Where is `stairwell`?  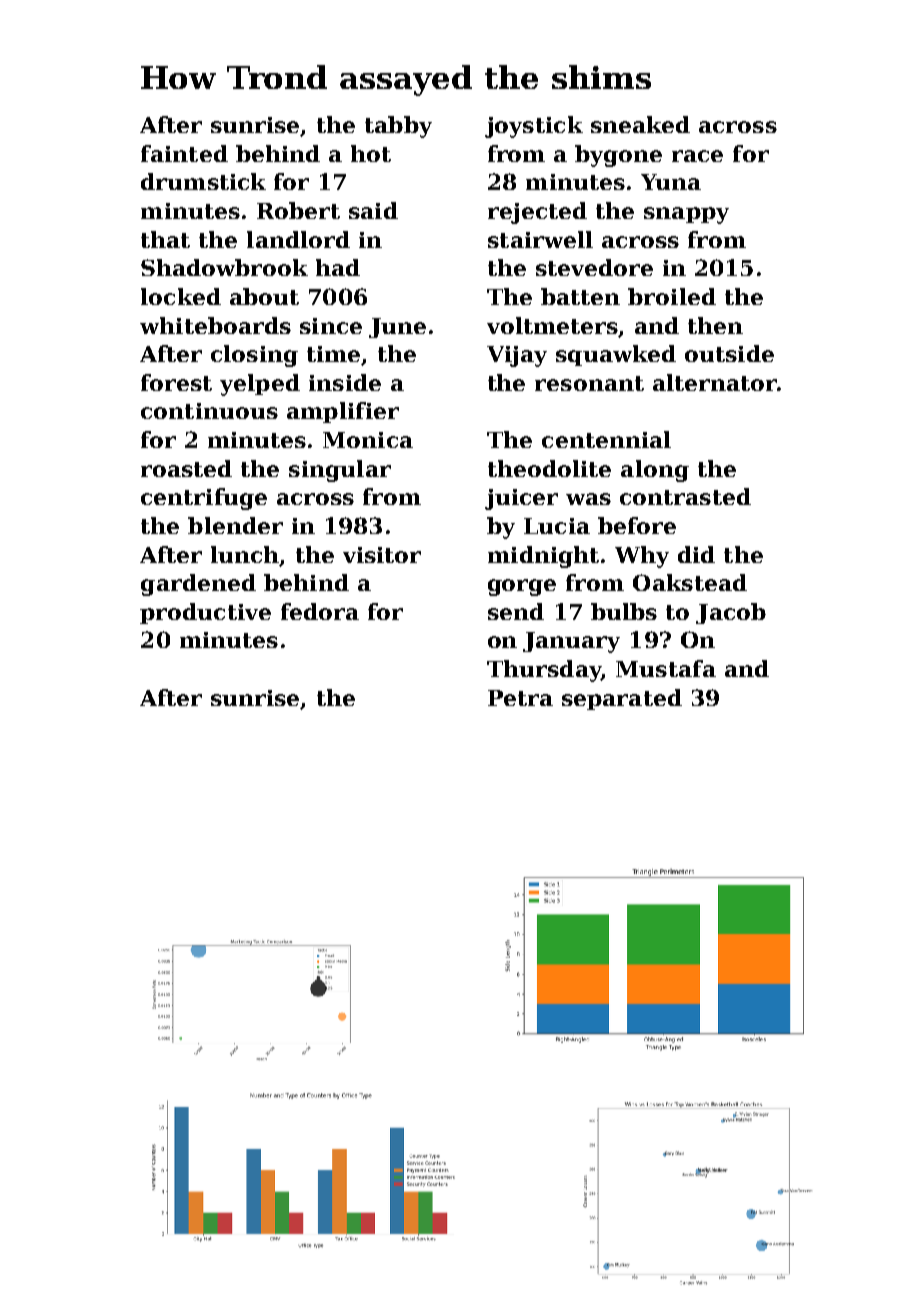 stairwell is located at coordinates (540, 239).
